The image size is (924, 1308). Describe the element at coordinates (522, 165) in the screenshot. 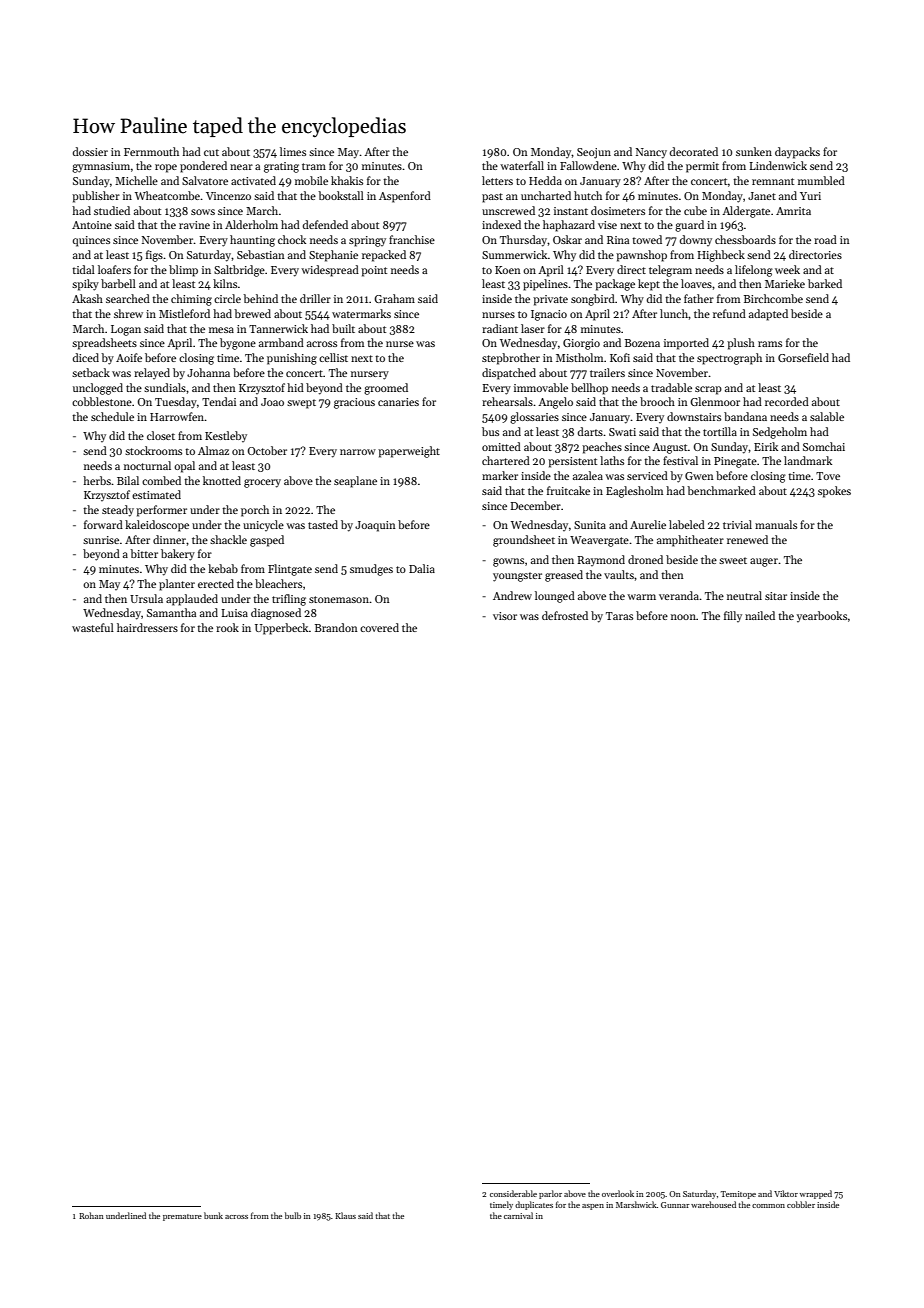

I see `waterfall` at that location.
